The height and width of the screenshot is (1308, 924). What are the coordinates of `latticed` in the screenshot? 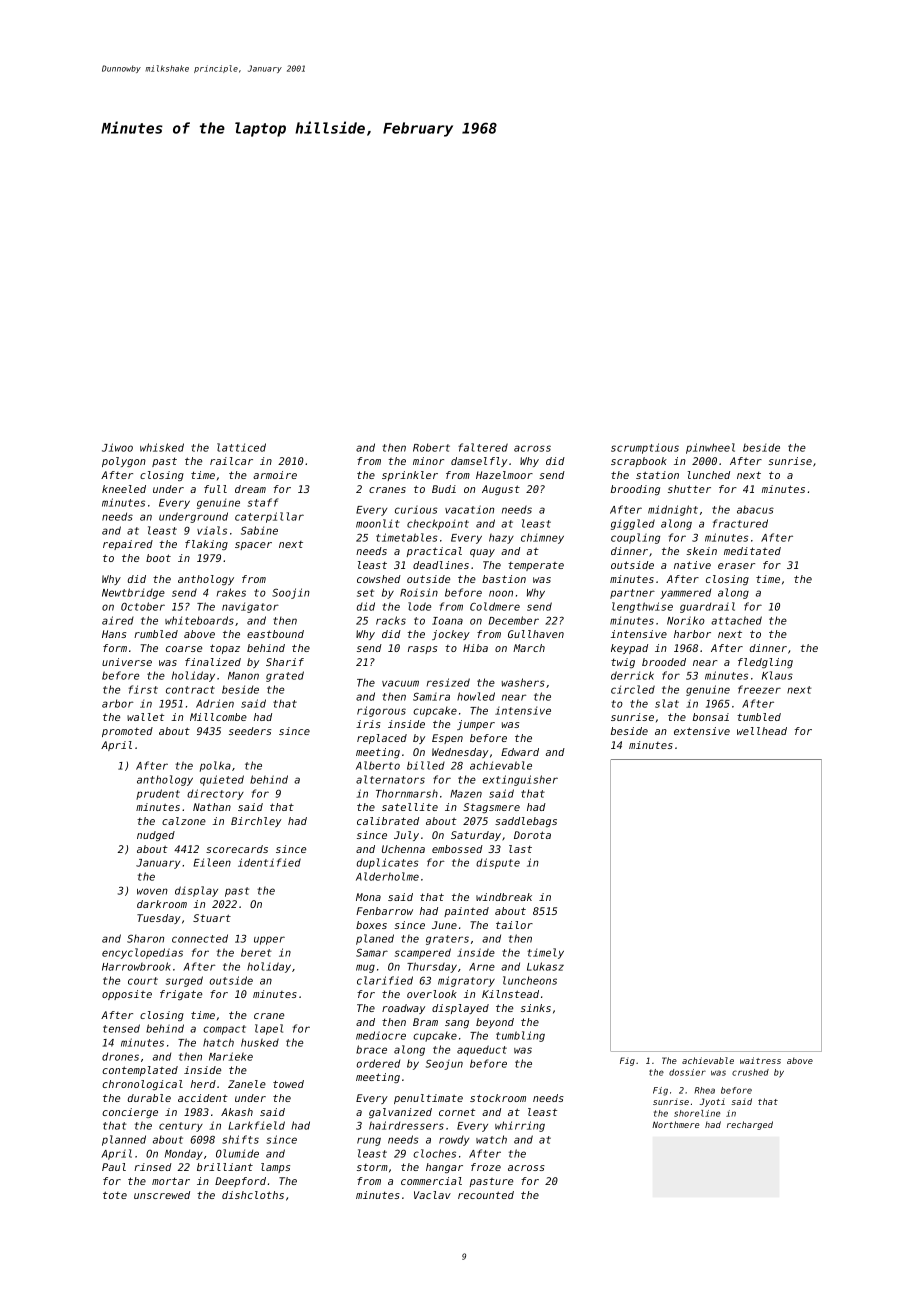 It's located at (241, 447).
